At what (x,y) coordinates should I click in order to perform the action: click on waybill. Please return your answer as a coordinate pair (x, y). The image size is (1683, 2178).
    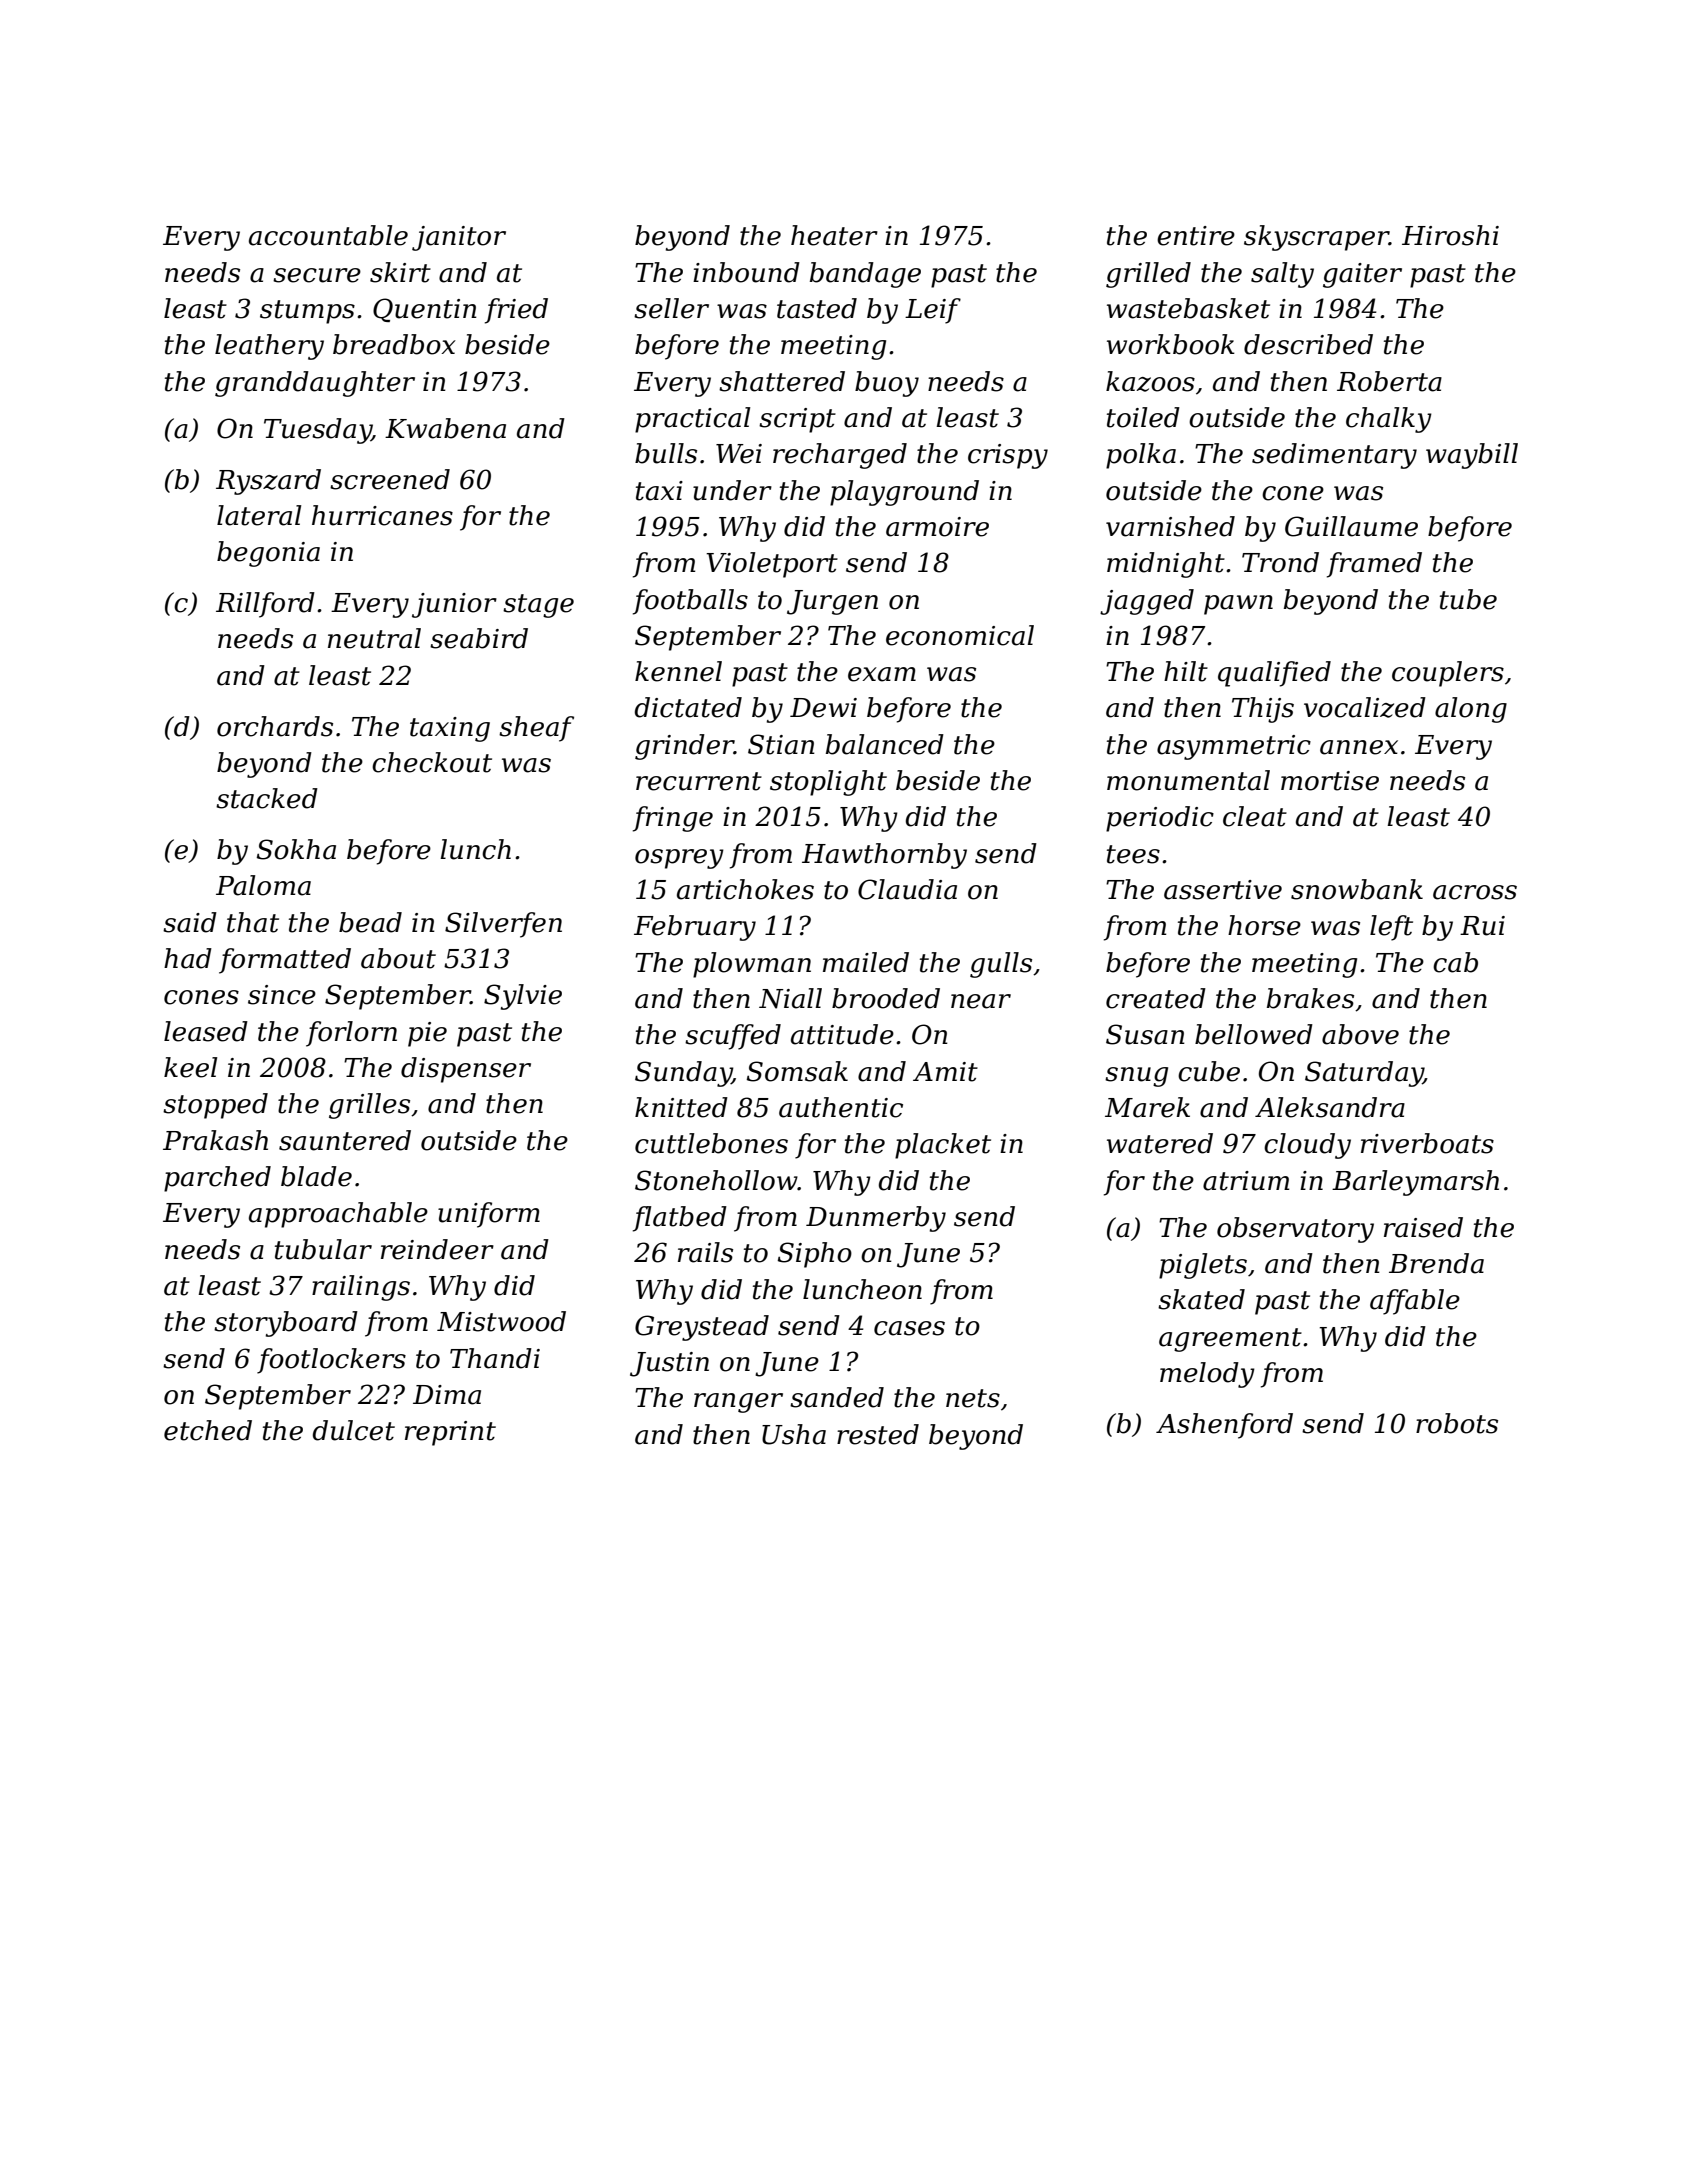
    Looking at the image, I should click on (1472, 456).
